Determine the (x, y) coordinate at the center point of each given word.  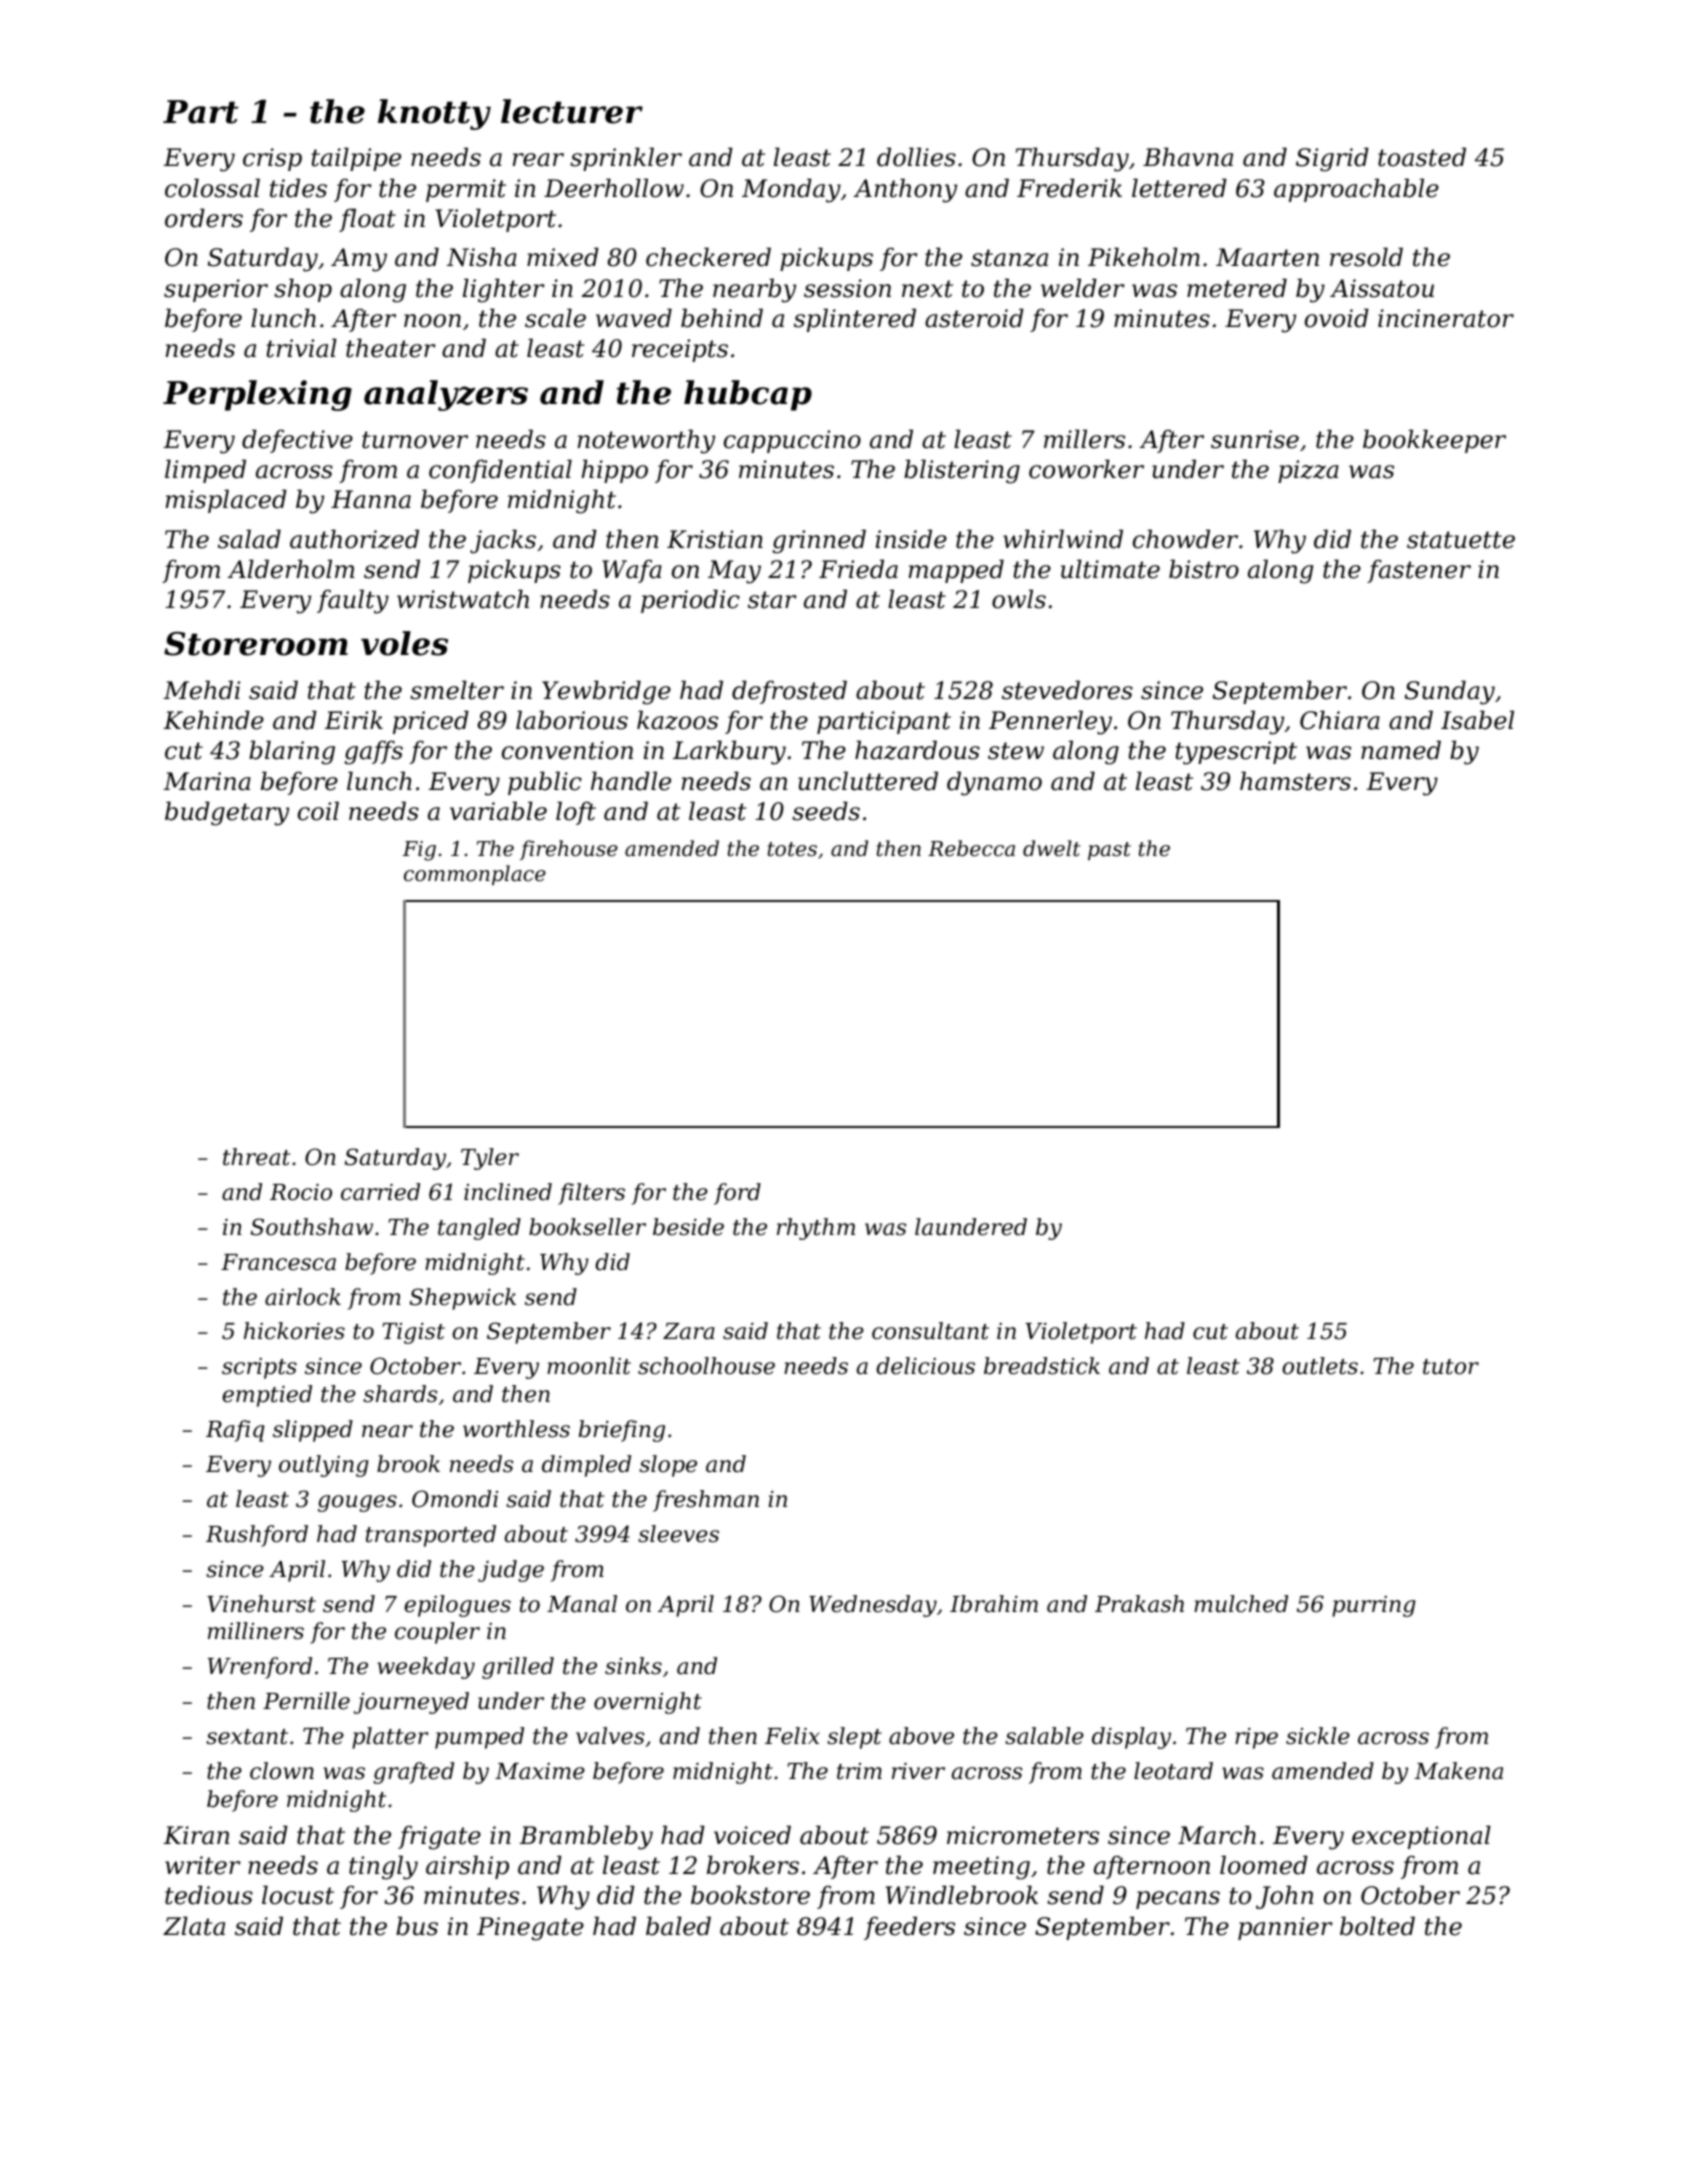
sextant (247, 1737)
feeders (909, 1928)
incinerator (1446, 318)
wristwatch (463, 599)
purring (1374, 1606)
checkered (708, 257)
